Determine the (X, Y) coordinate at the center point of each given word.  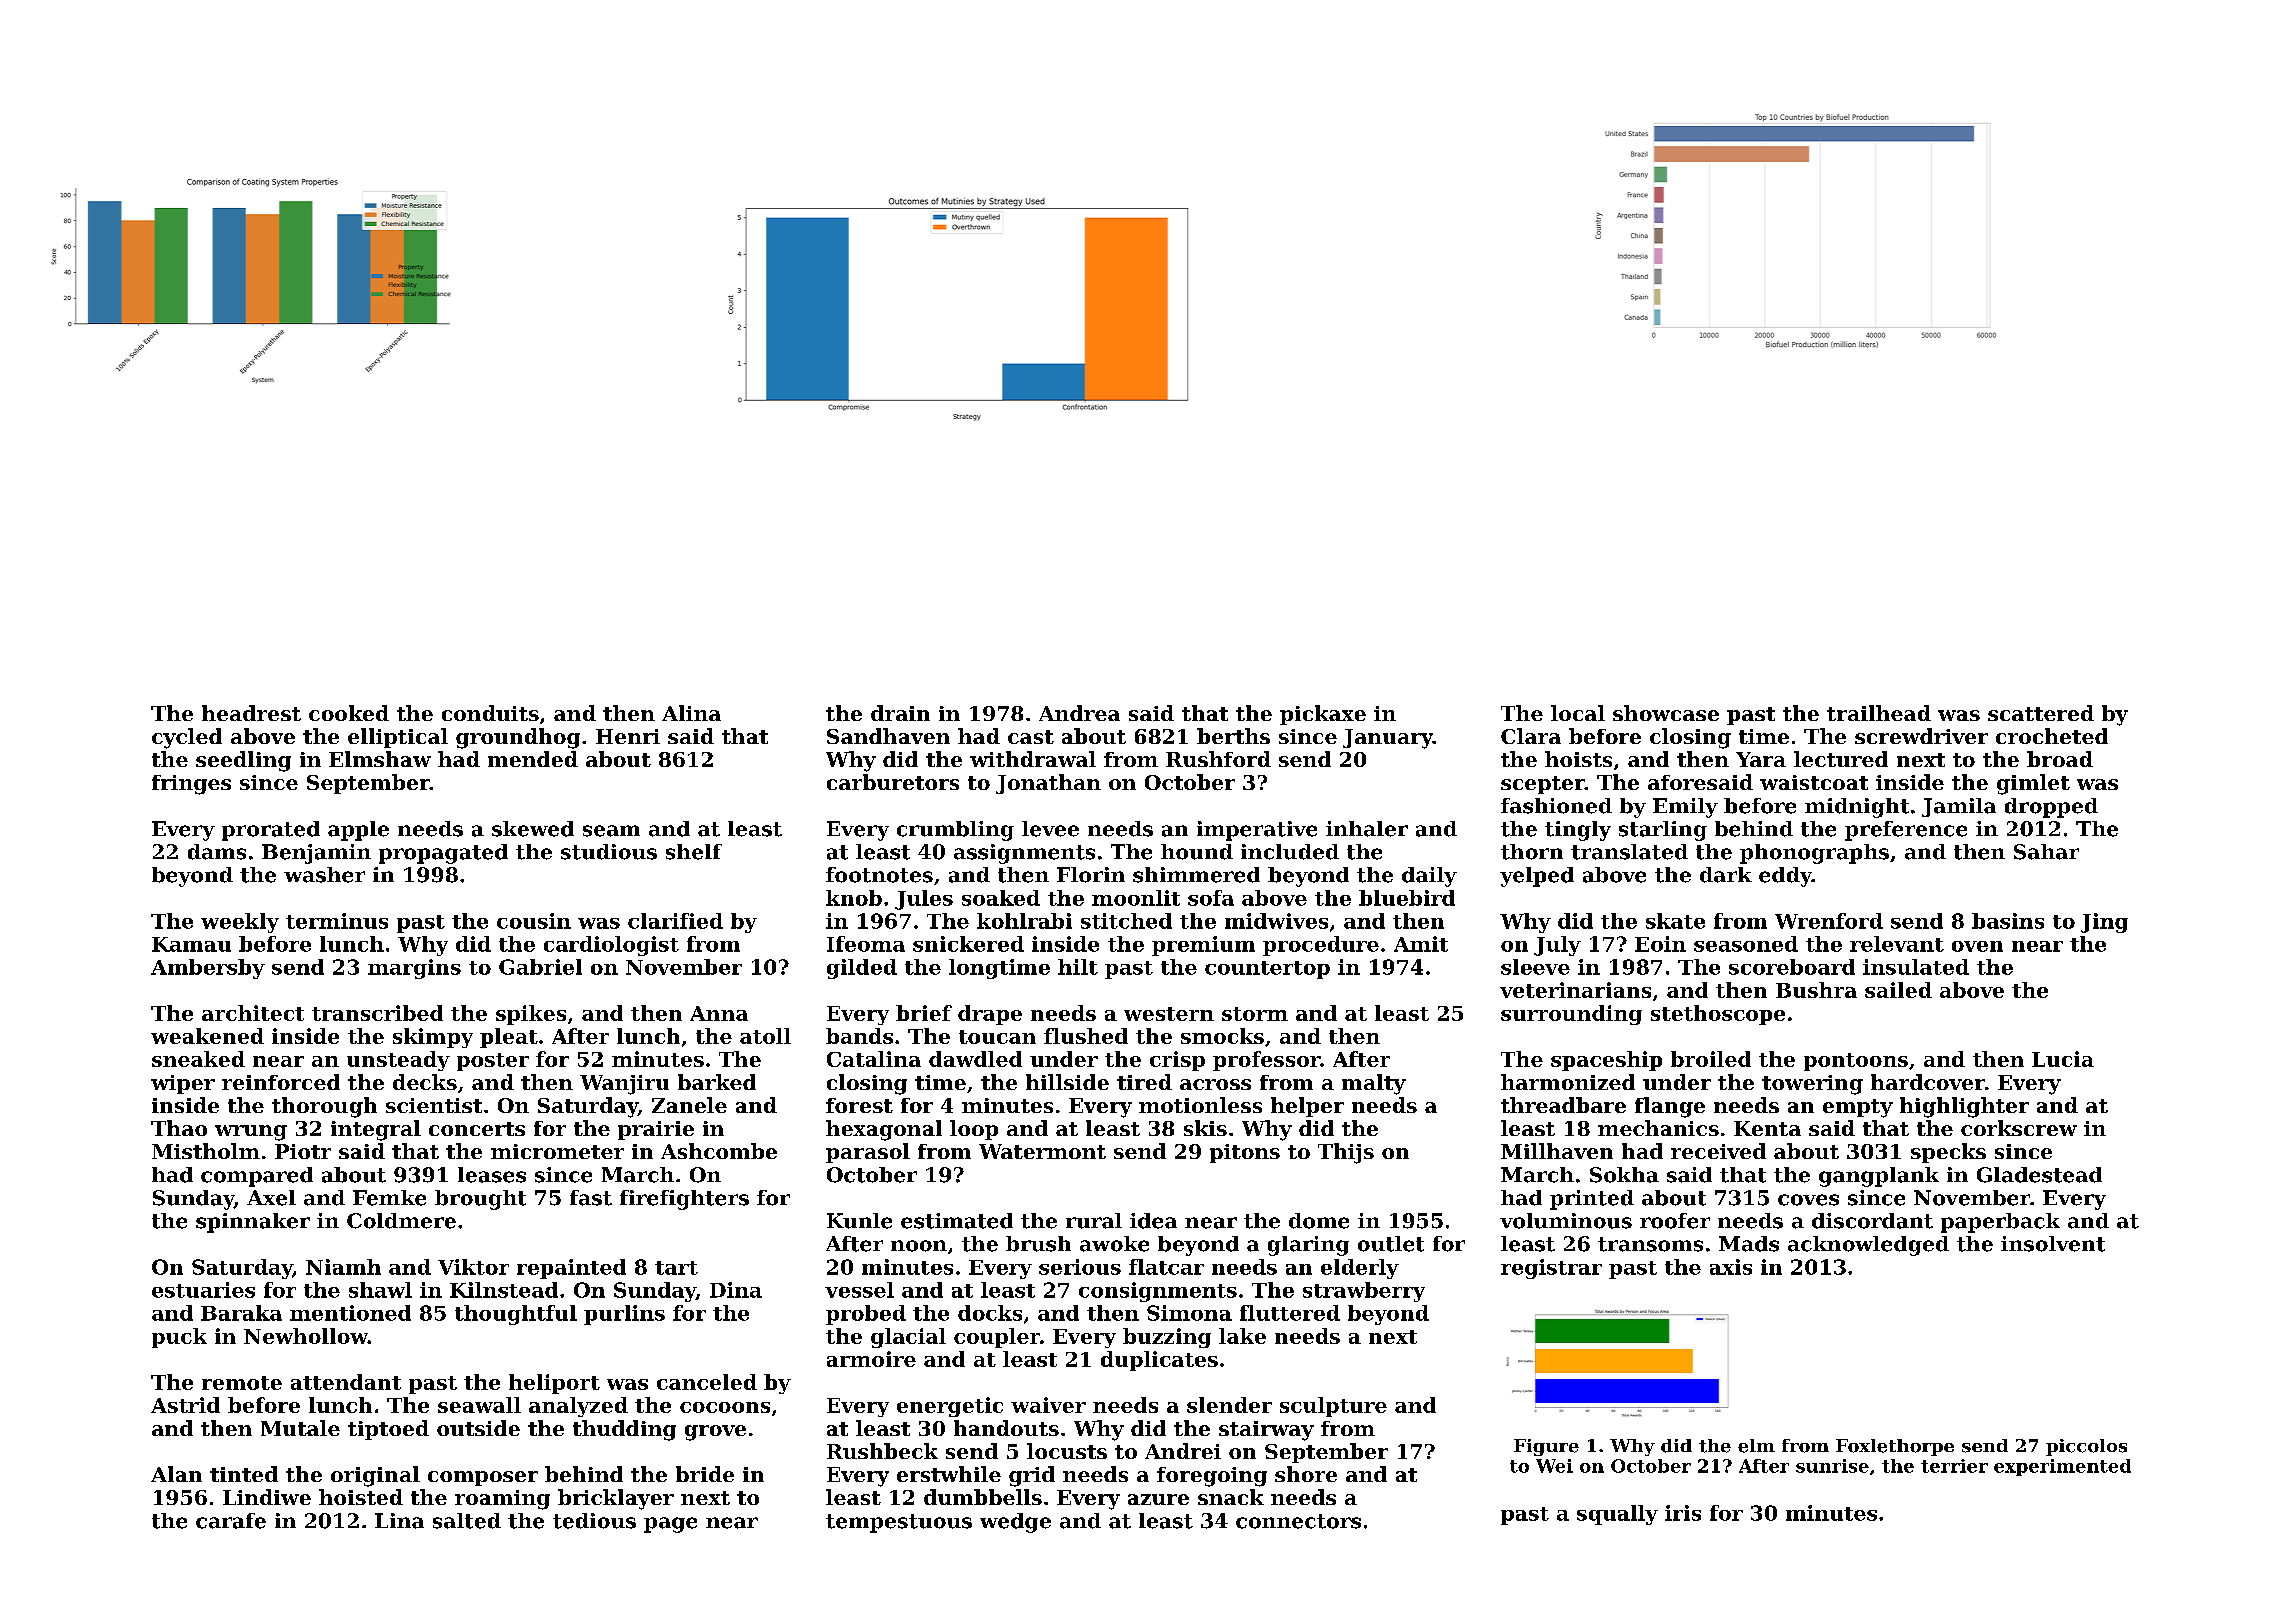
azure (1158, 1499)
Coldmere (401, 1221)
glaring (1308, 1246)
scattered (2041, 713)
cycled (187, 738)
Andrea (1079, 713)
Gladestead (2039, 1175)
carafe (231, 1521)
